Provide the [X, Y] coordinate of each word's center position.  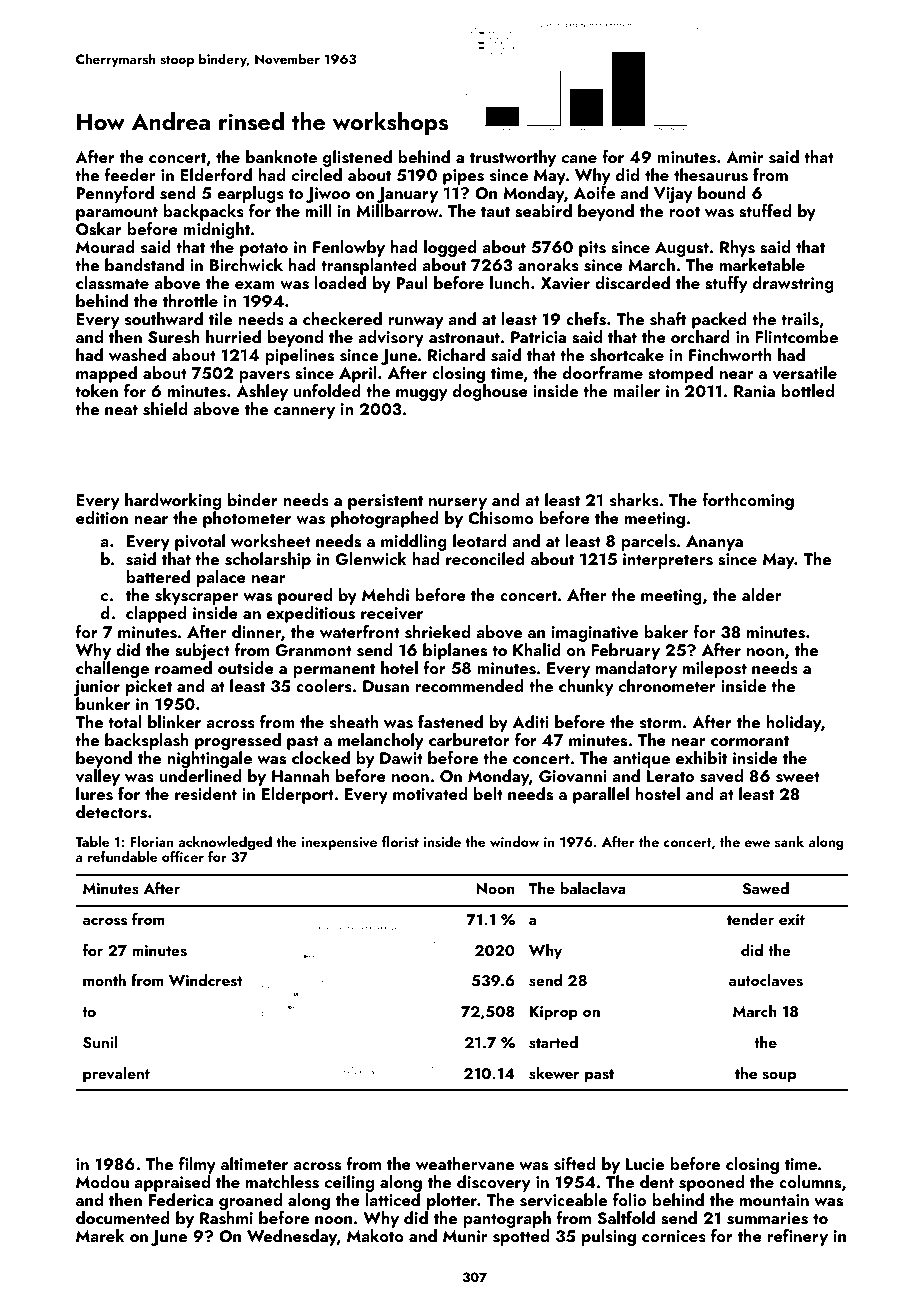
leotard [479, 540]
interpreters [668, 561]
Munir [465, 1236]
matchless [282, 1182]
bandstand [144, 265]
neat [121, 409]
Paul [411, 282]
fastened [450, 722]
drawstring [793, 284]
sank [789, 841]
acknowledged [225, 843]
